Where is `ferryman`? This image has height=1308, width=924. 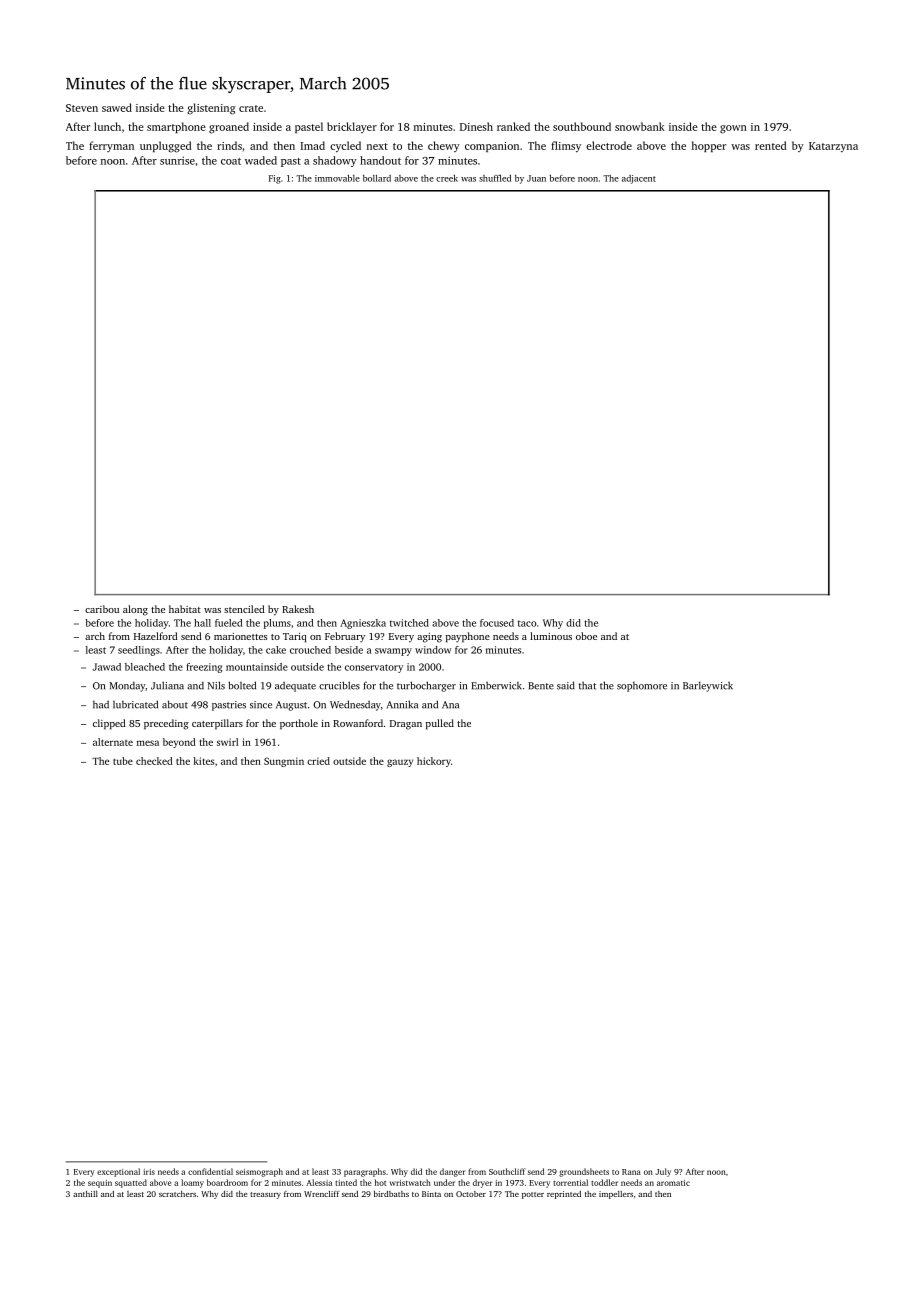
ferryman is located at coordinates (111, 146).
